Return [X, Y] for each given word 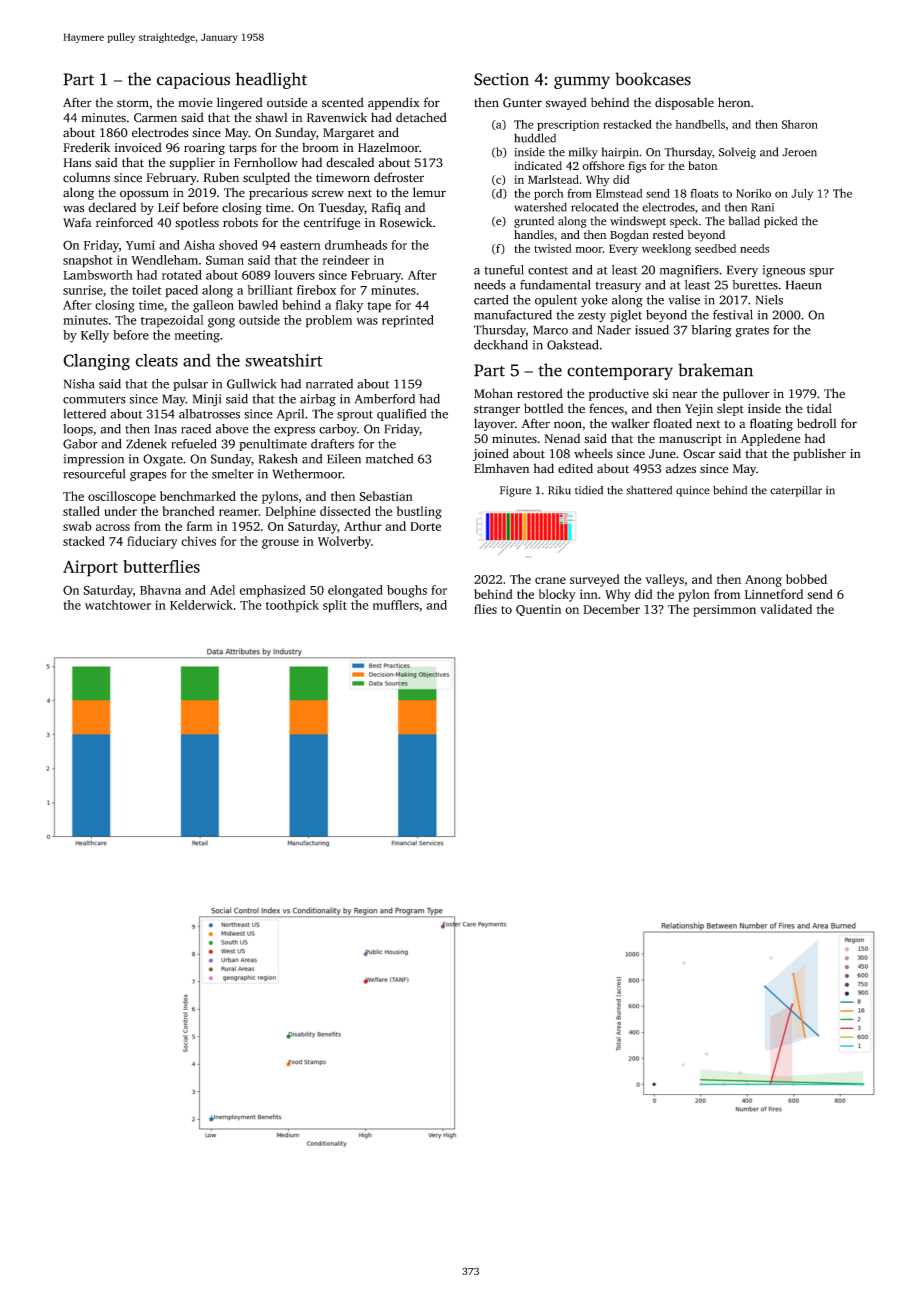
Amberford [385, 399]
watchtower [118, 605]
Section [501, 79]
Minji [207, 400]
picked [780, 222]
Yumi [140, 245]
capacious [193, 81]
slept [730, 409]
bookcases [653, 79]
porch [549, 194]
